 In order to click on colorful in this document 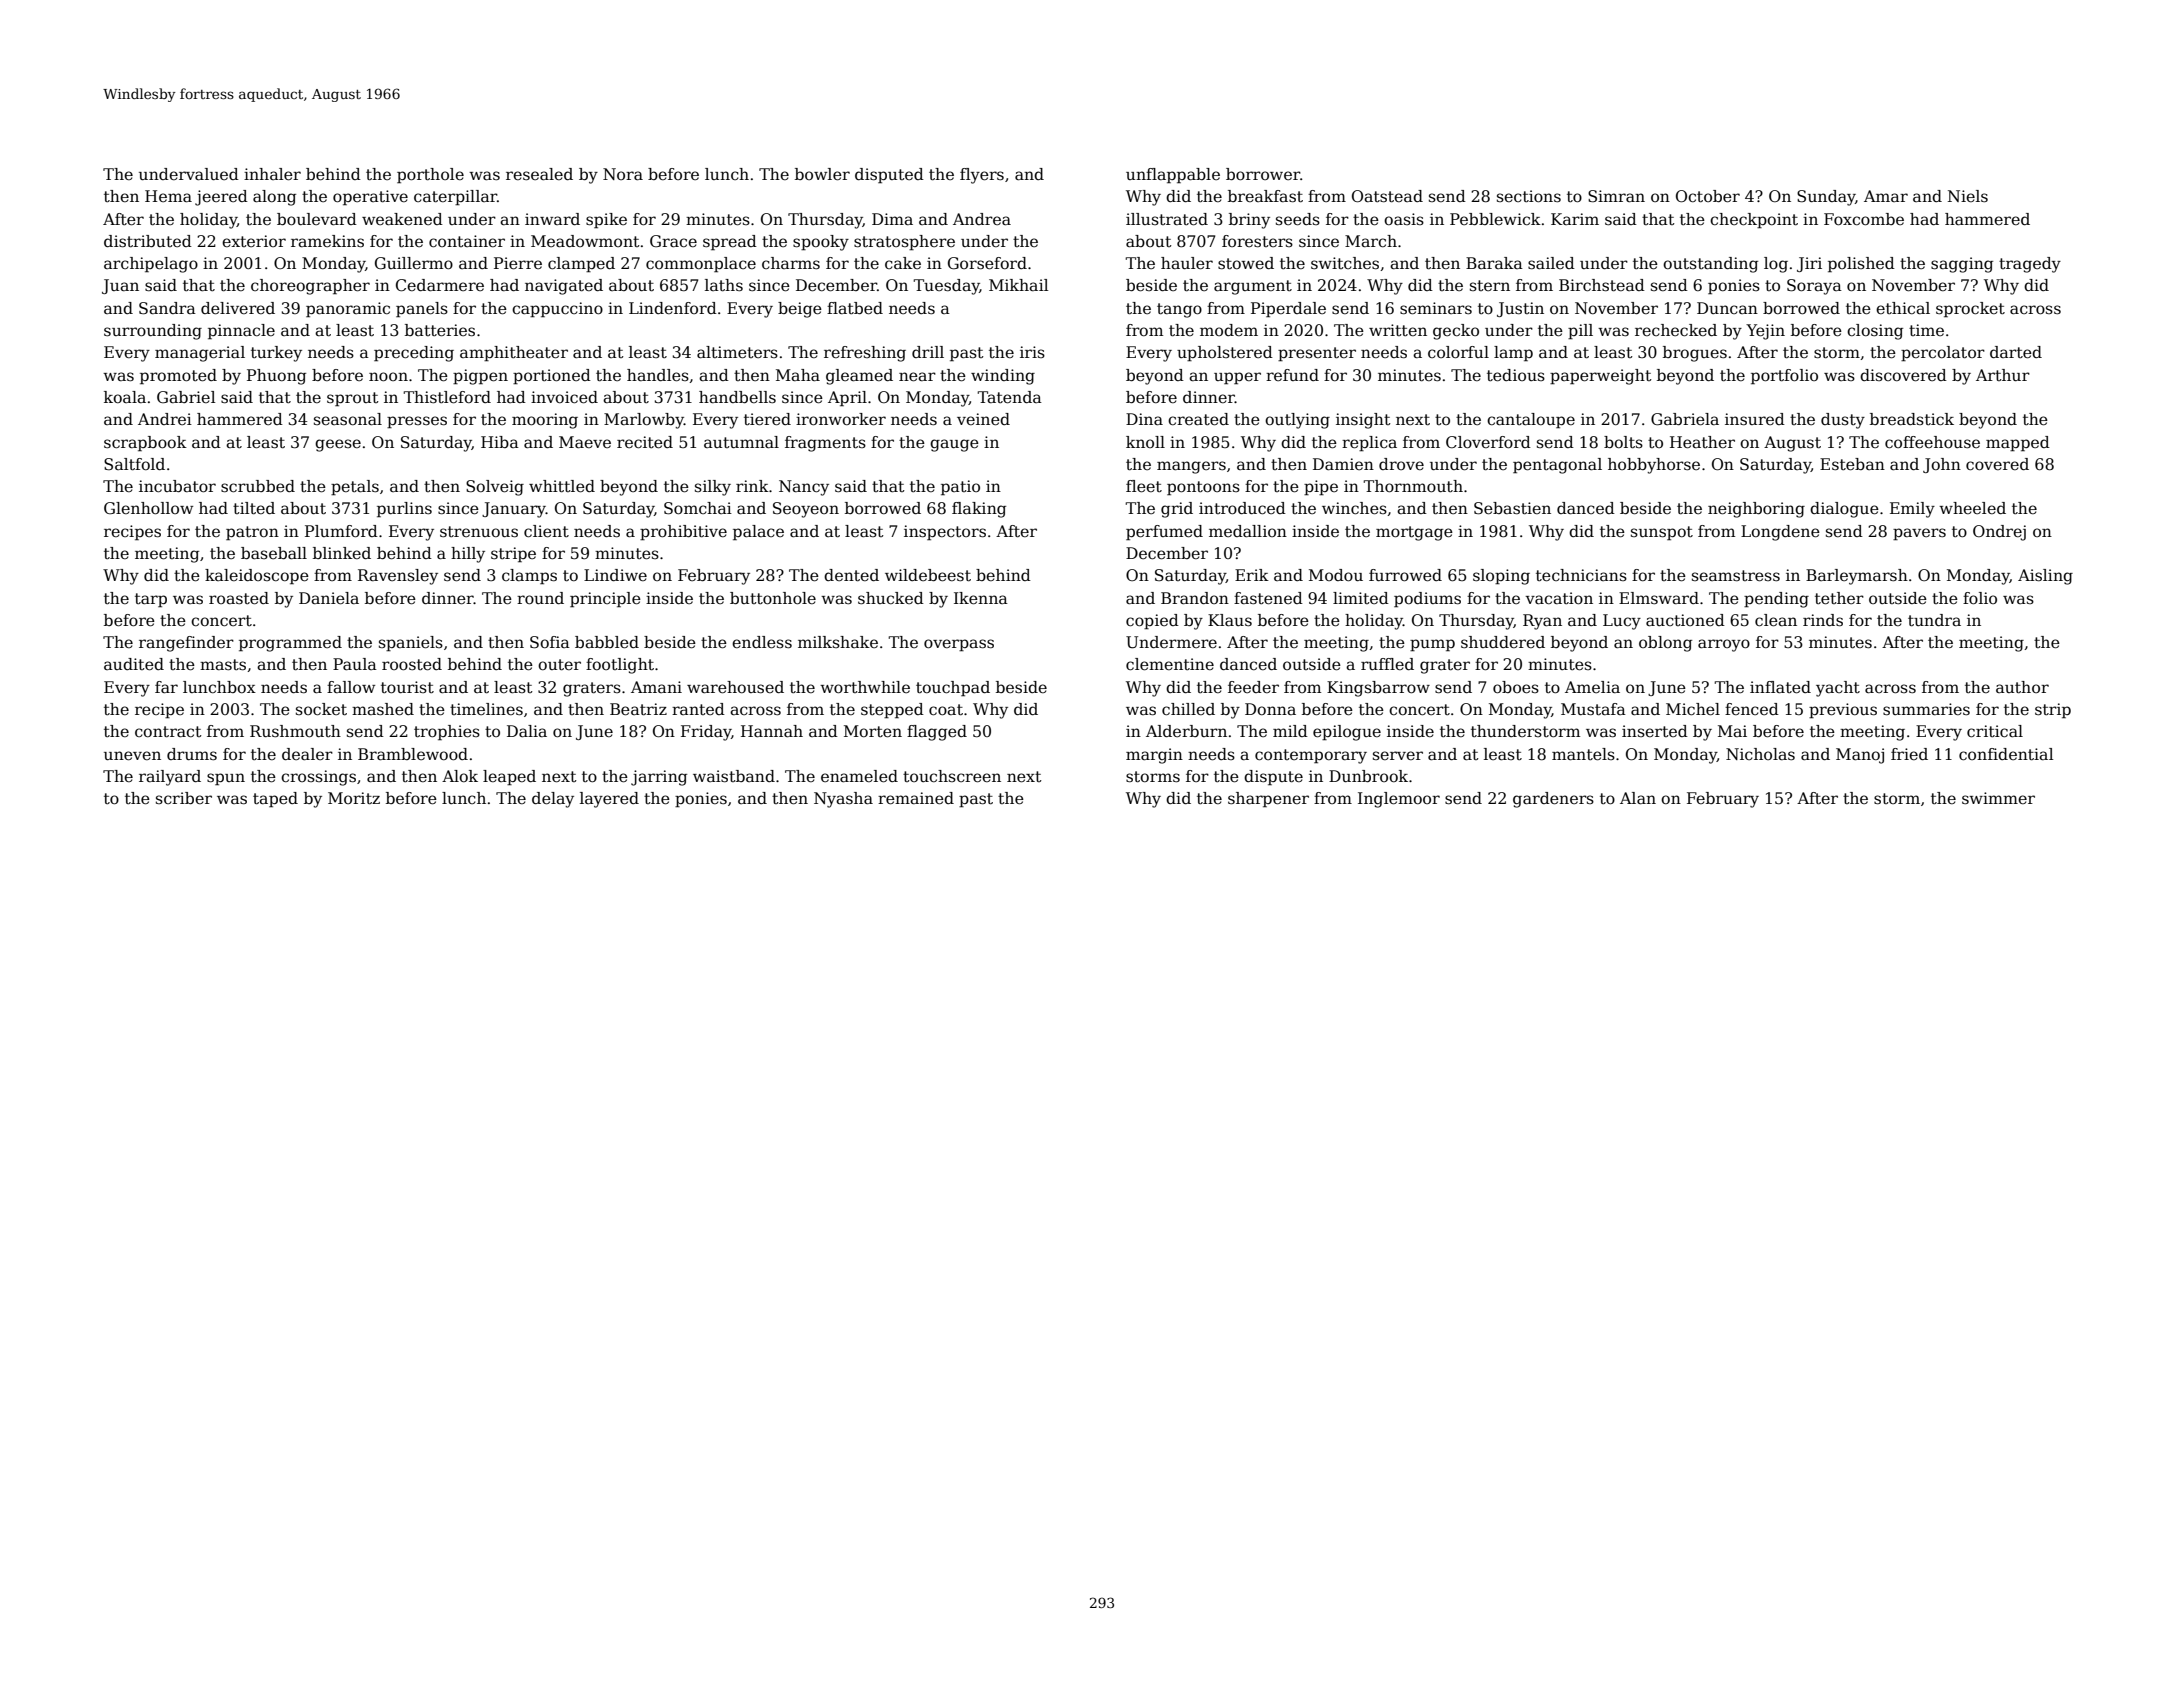, I will do `click(1458, 352)`.
